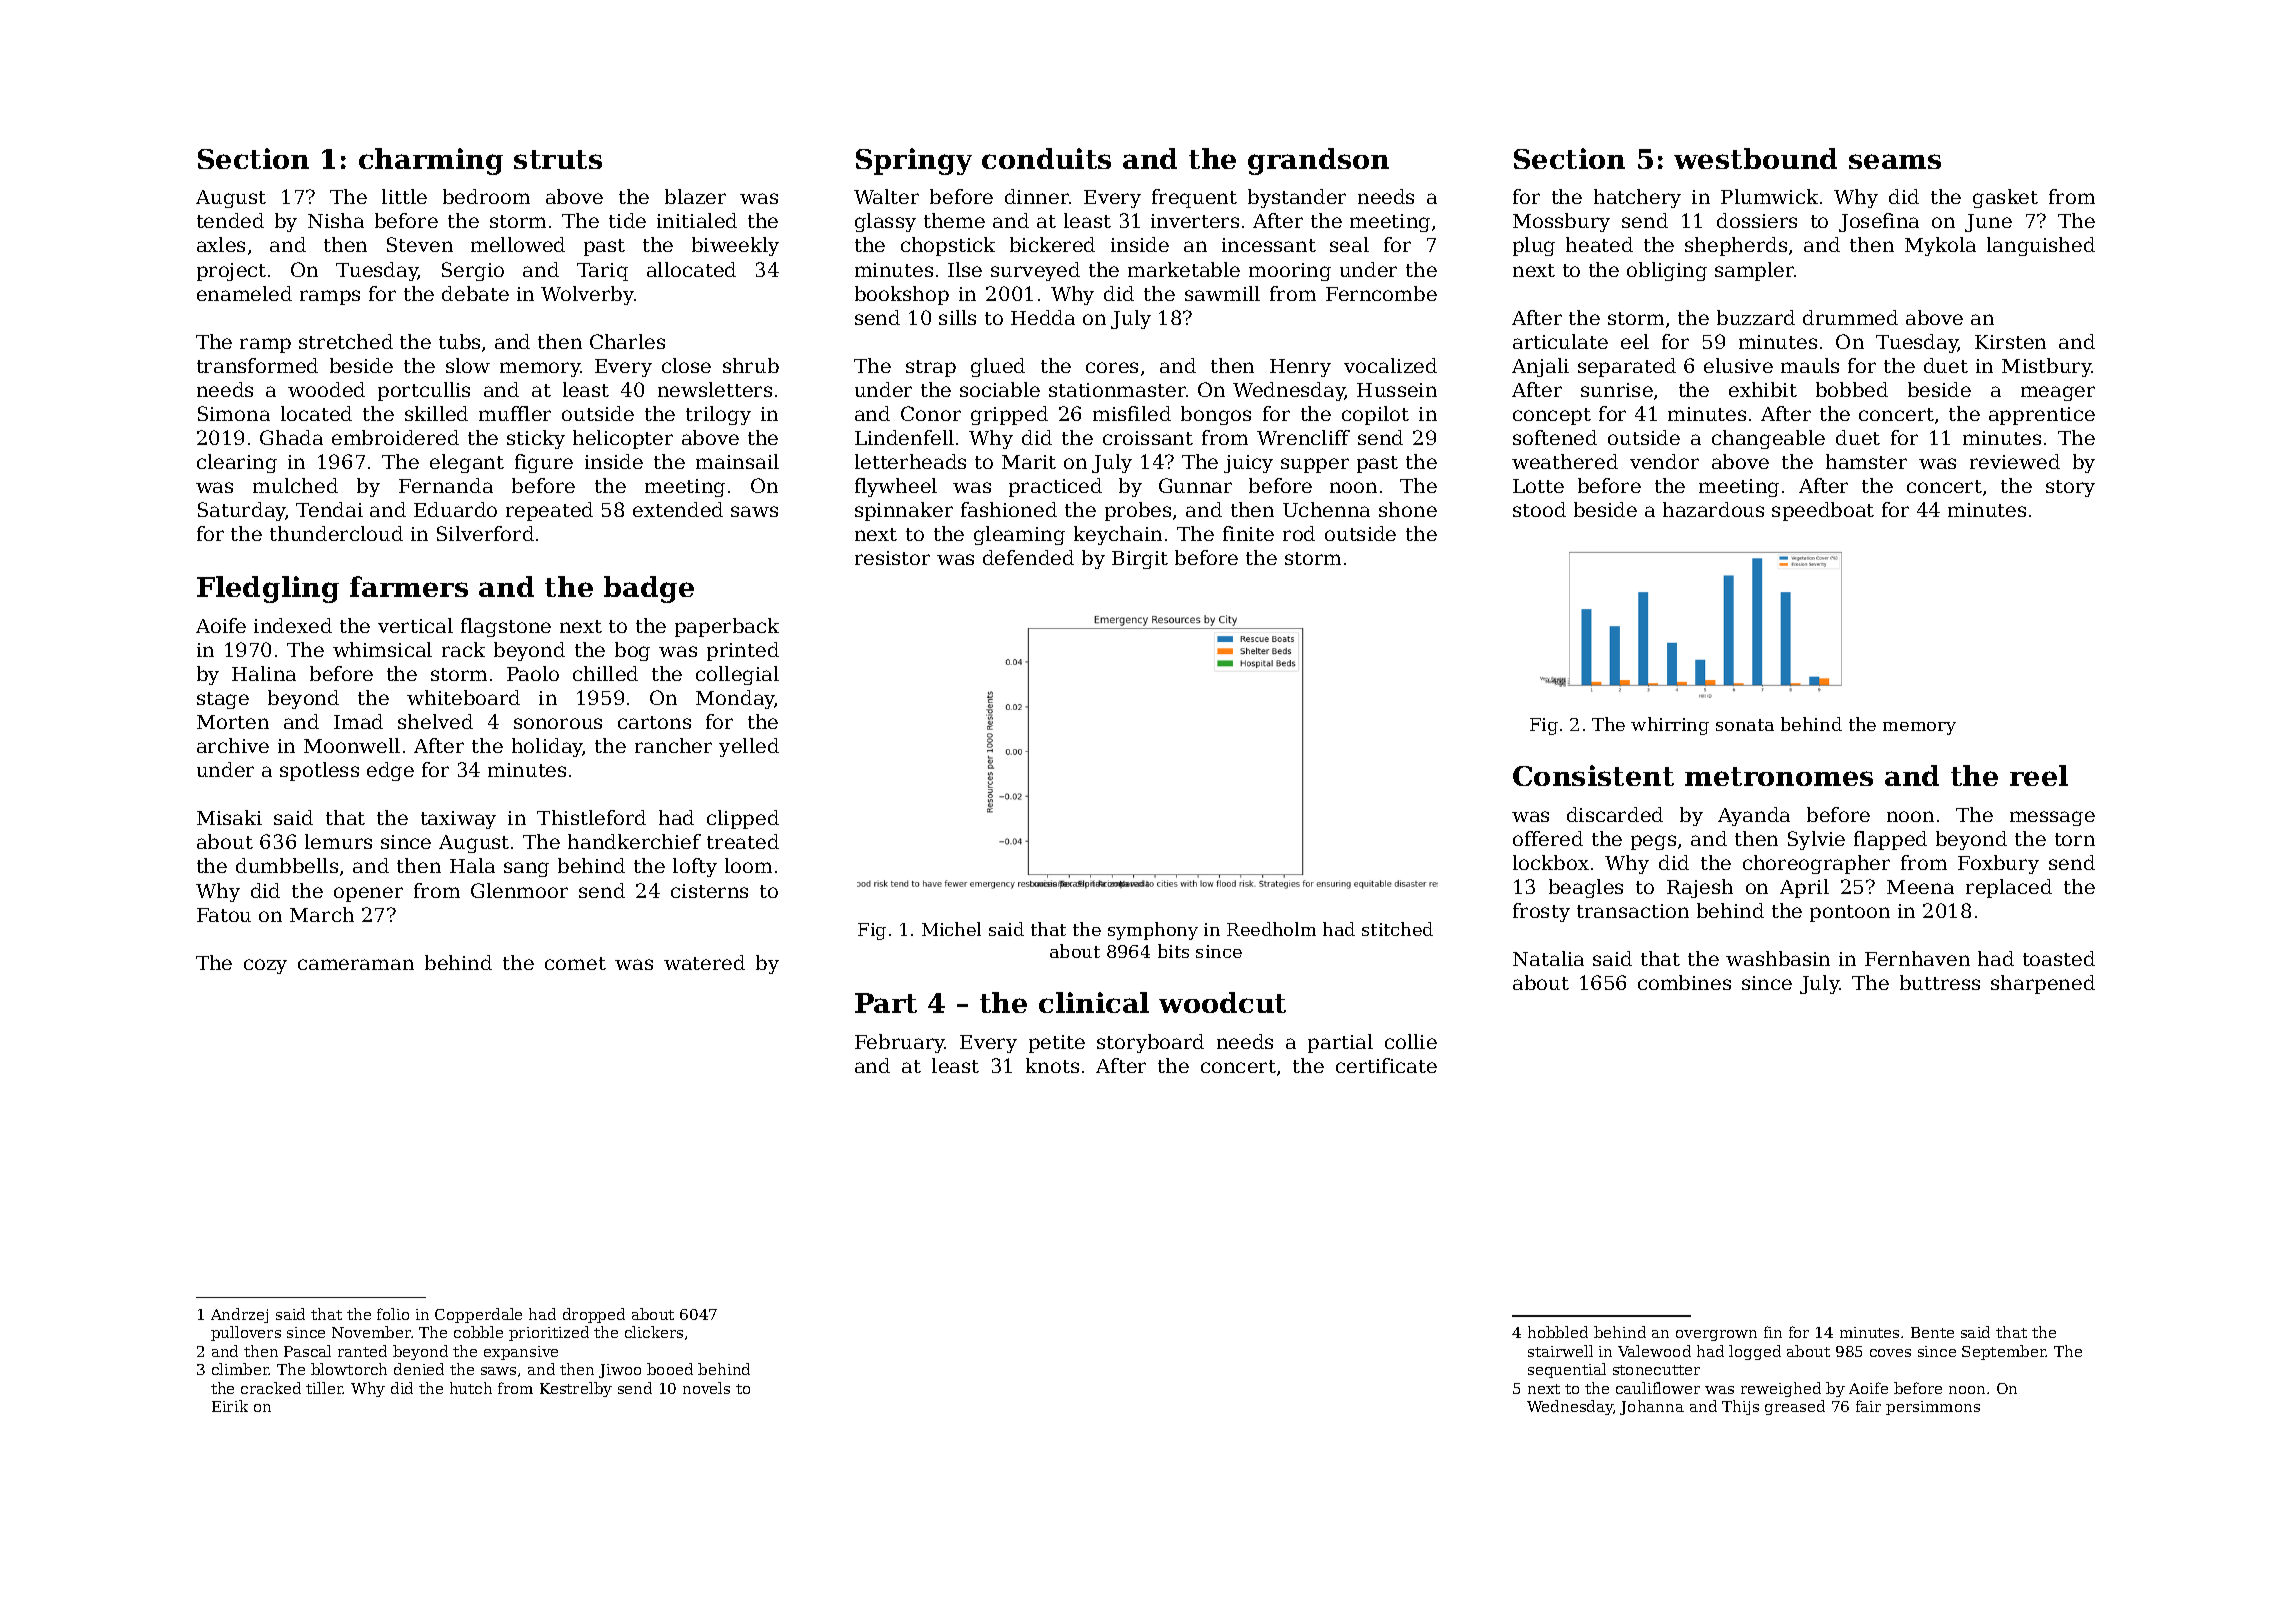  I want to click on Springy, so click(914, 161).
